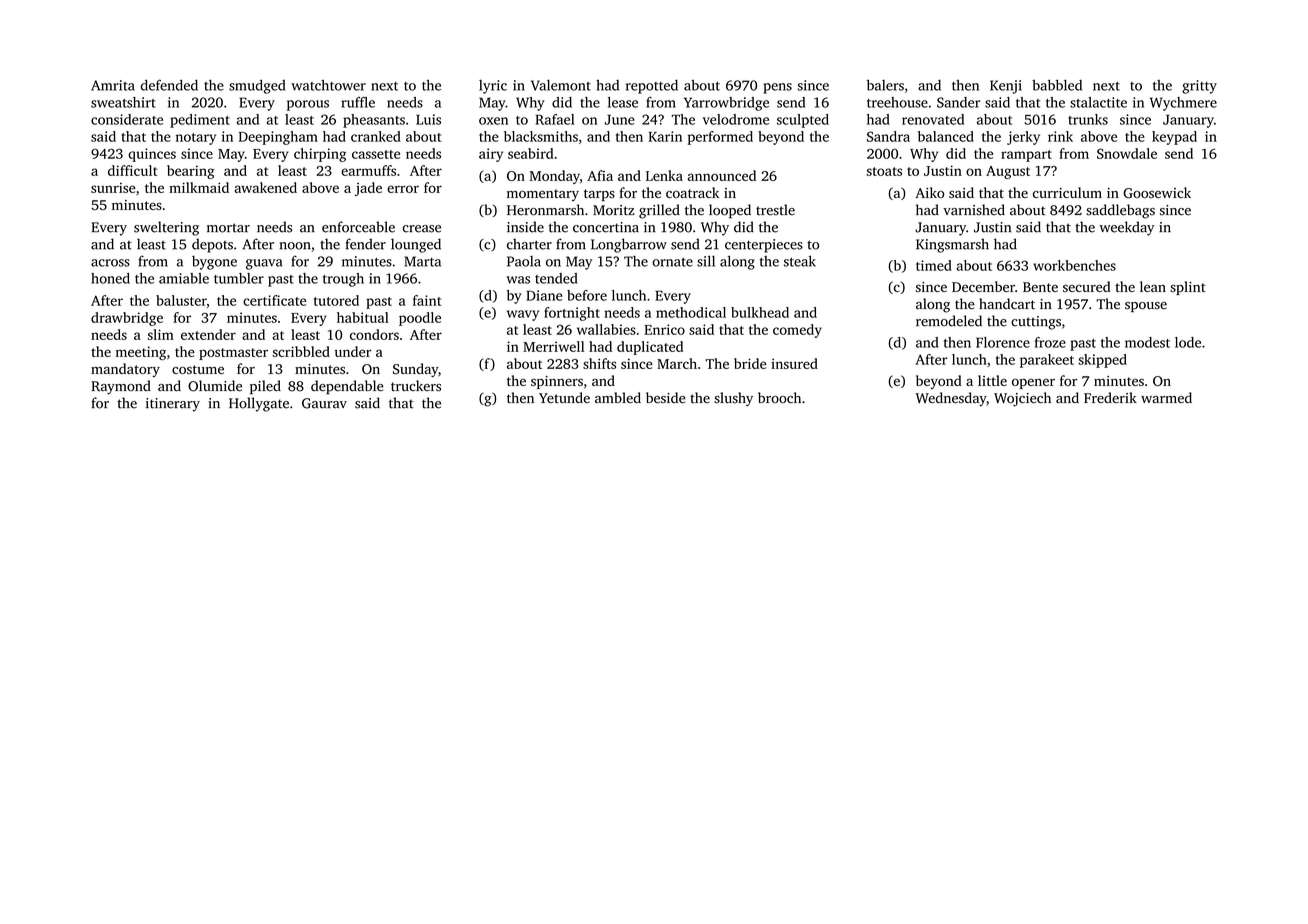 The image size is (1308, 924). I want to click on balers, so click(885, 85).
